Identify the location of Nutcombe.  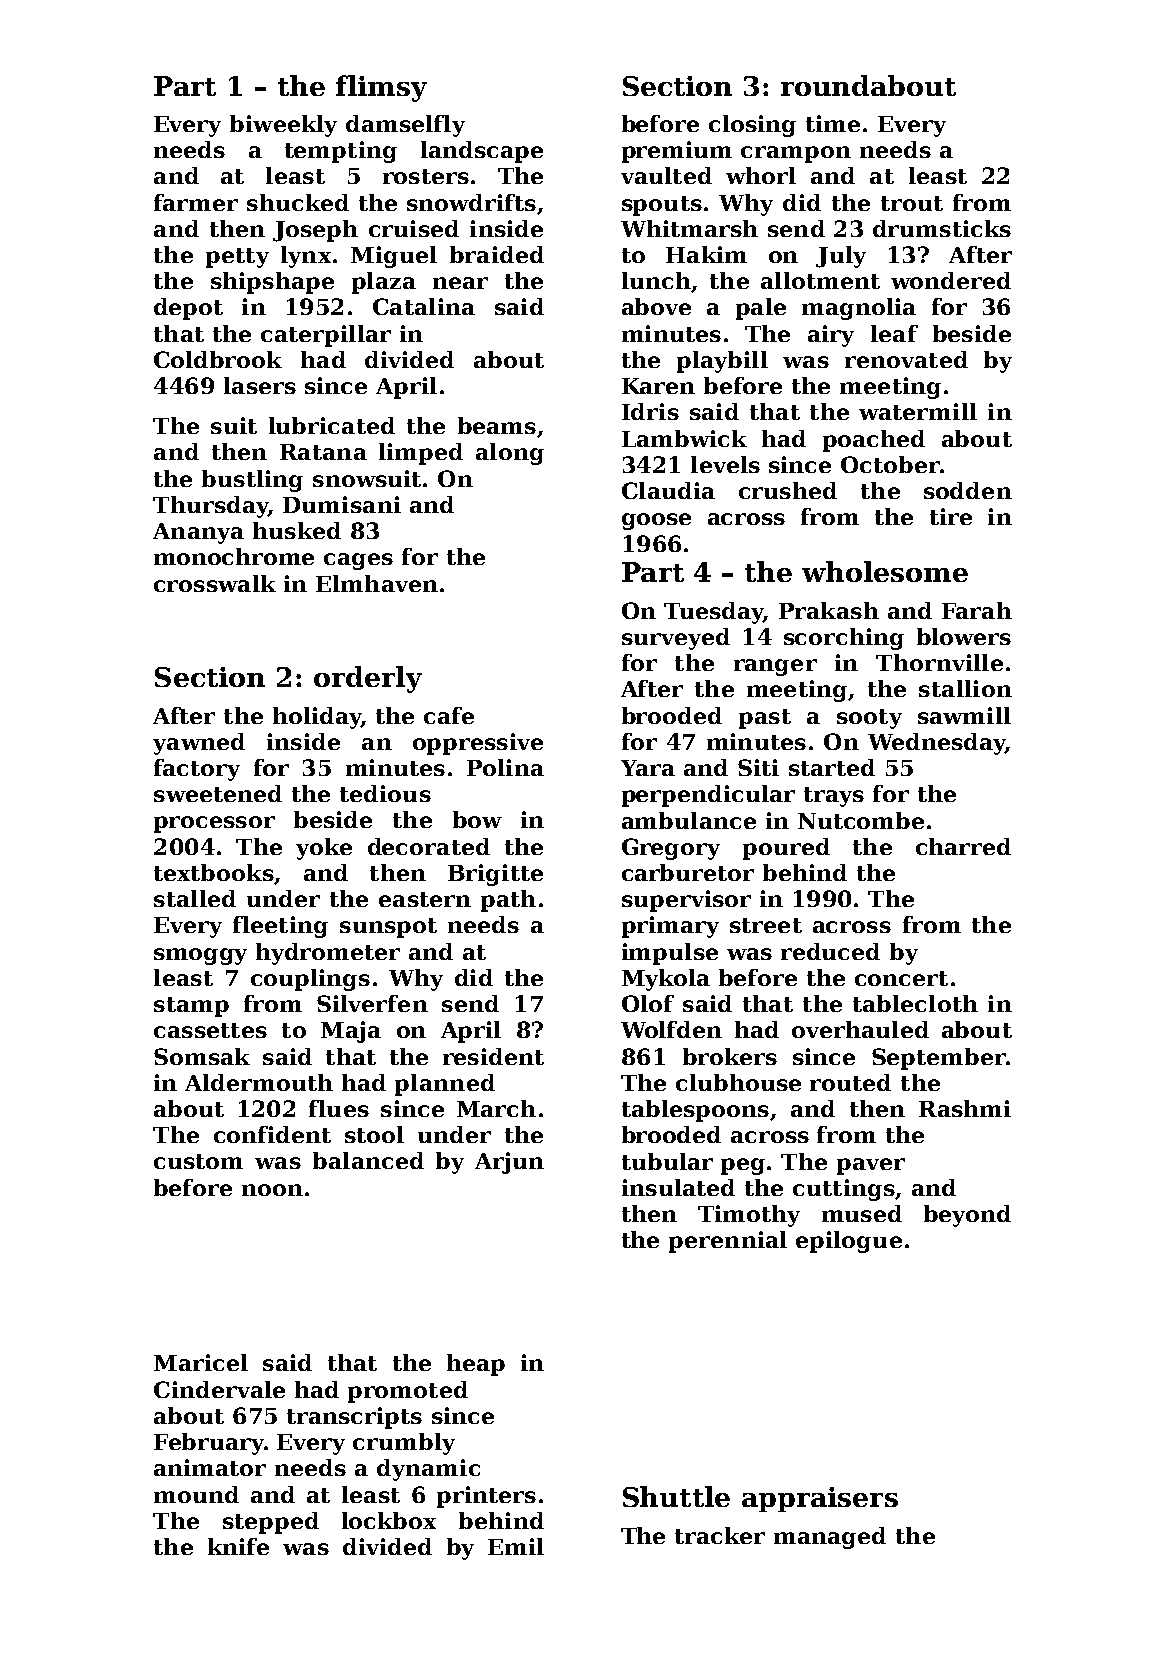
(861, 820).
